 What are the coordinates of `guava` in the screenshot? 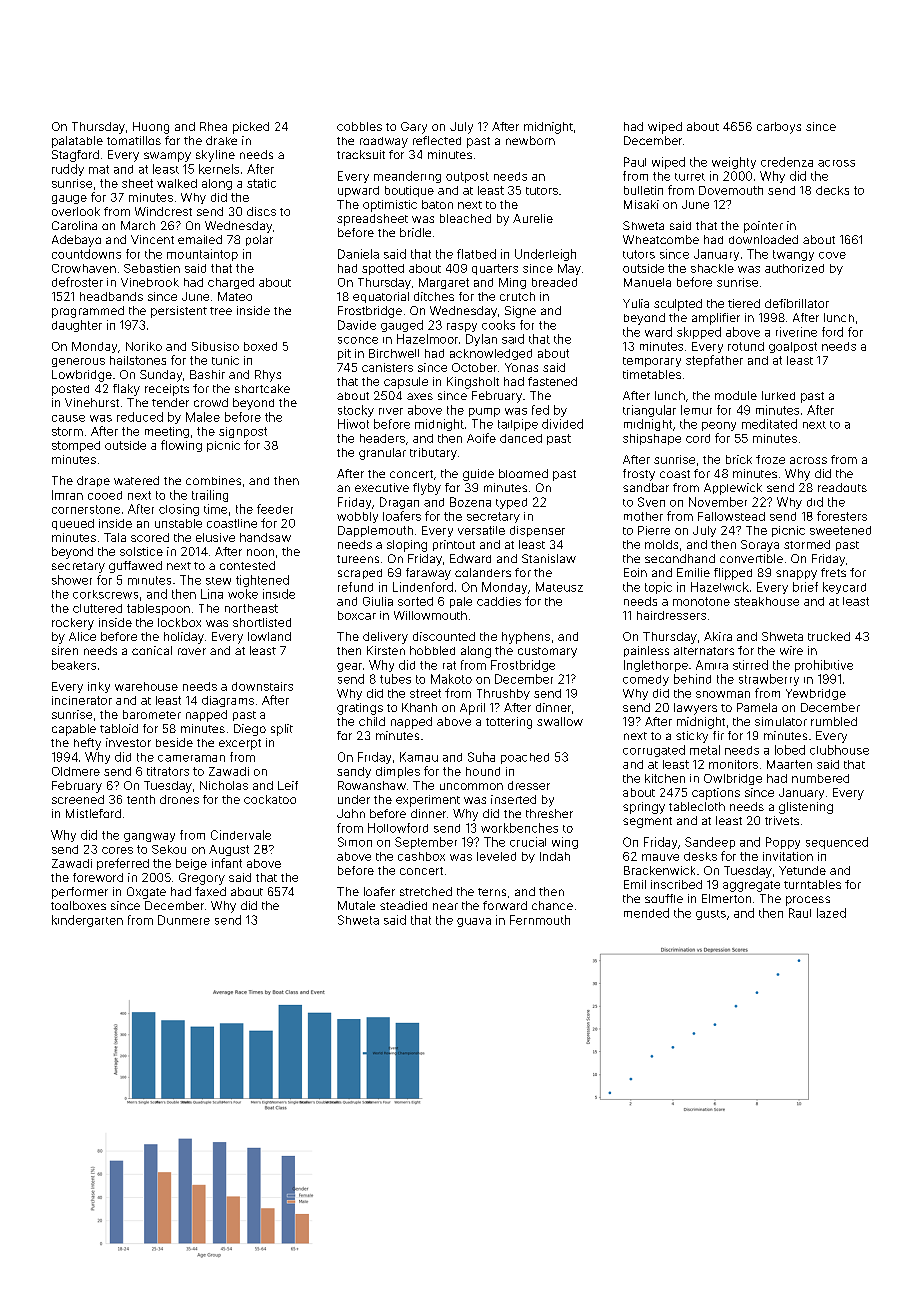 It's located at (474, 922).
